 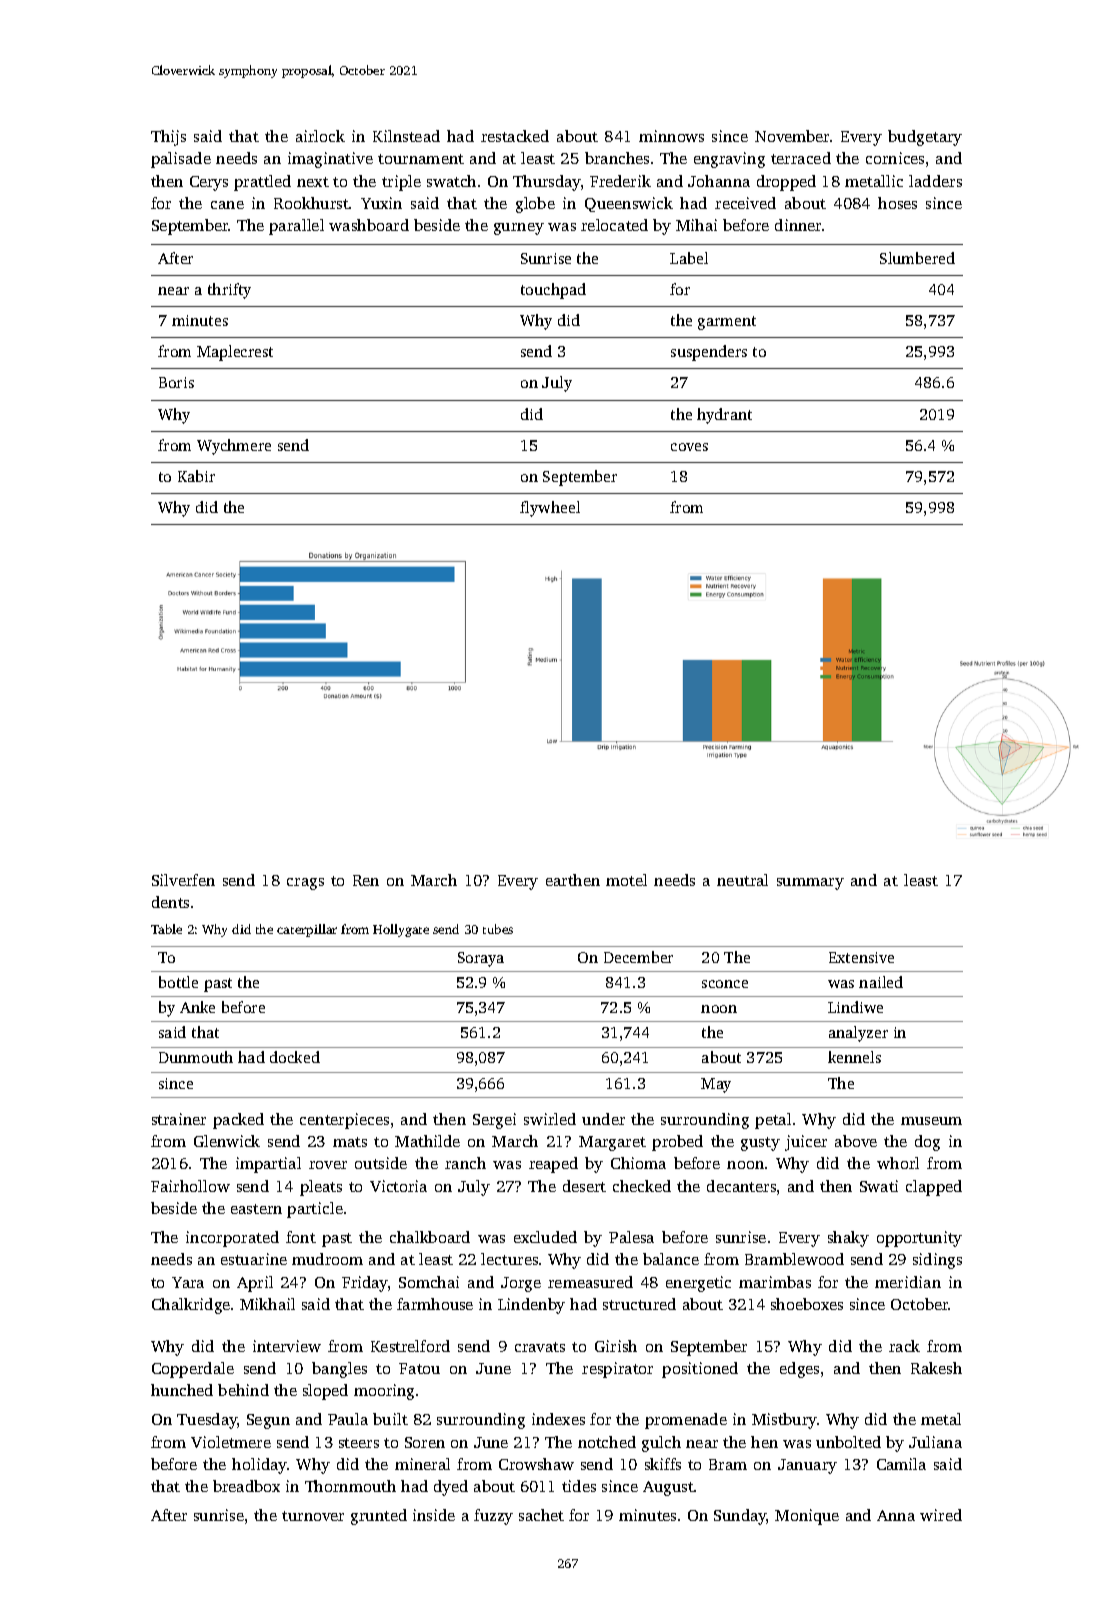 I want to click on summary, so click(x=810, y=884).
